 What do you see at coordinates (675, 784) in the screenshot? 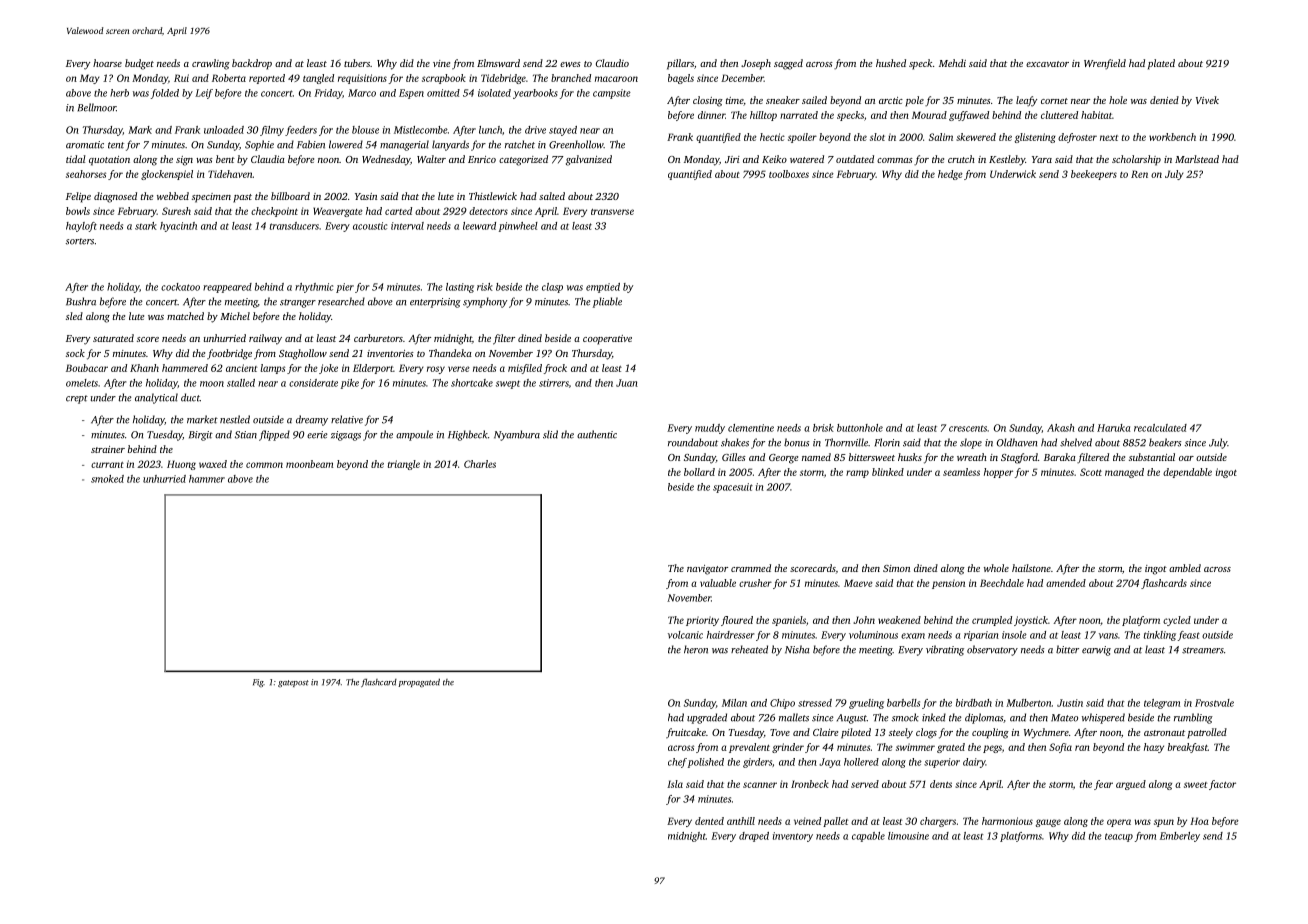
I see `Isla` at bounding box center [675, 784].
